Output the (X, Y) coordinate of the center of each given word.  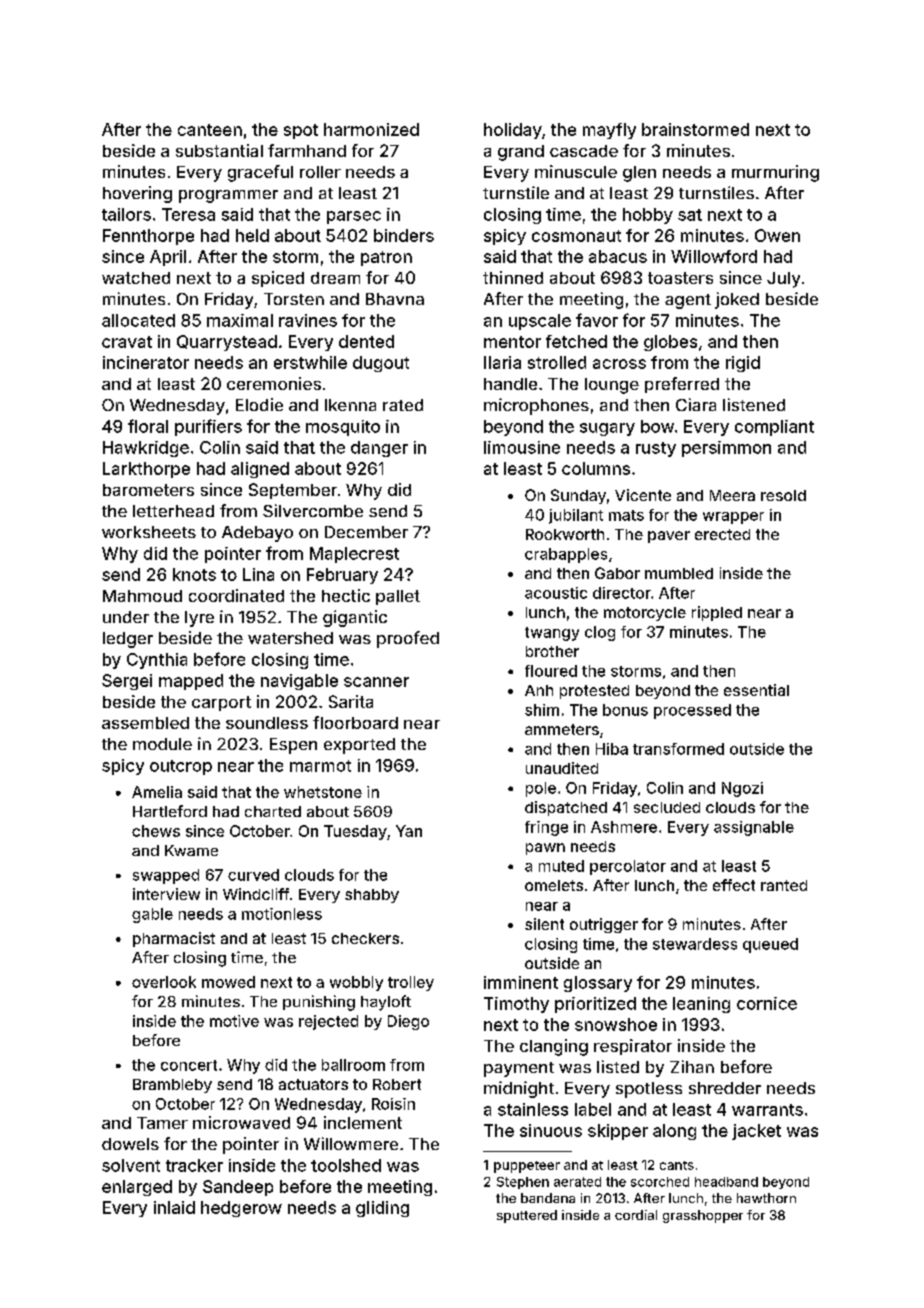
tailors (126, 214)
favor (597, 320)
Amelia (157, 792)
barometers (148, 490)
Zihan (692, 1066)
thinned (513, 277)
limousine (522, 447)
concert (189, 1065)
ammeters (562, 729)
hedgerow (241, 1209)
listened (754, 404)
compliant (774, 428)
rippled (717, 613)
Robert (397, 1084)
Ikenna (350, 405)
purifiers (208, 427)
